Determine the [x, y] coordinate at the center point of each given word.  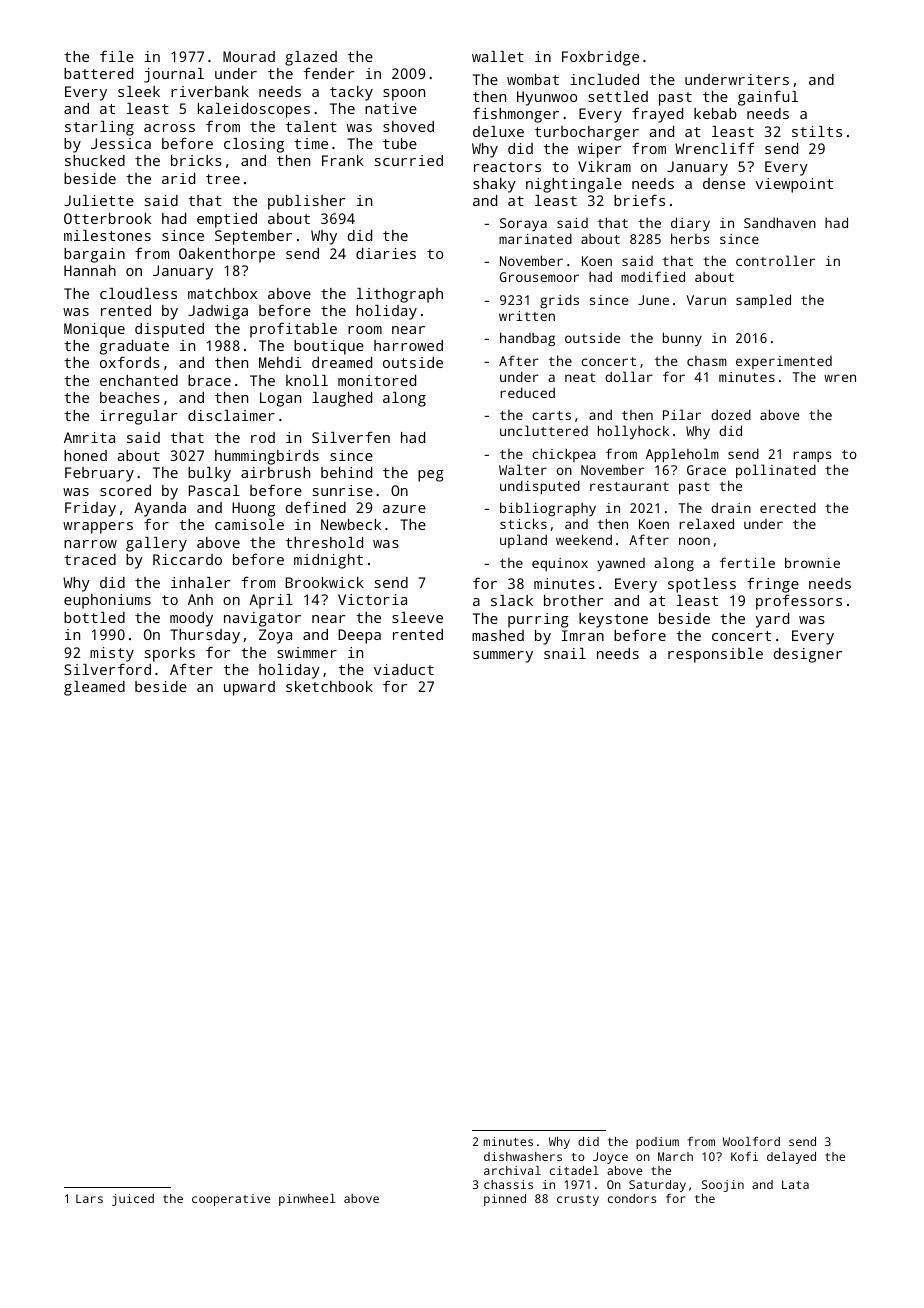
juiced [133, 1200]
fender [328, 73]
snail [565, 653]
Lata [795, 1184]
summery [503, 657]
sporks [170, 654]
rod [263, 437]
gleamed [94, 688]
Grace [706, 470]
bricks [196, 160]
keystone [613, 620]
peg [431, 476]
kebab [715, 113]
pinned [505, 1200]
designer [808, 655]
